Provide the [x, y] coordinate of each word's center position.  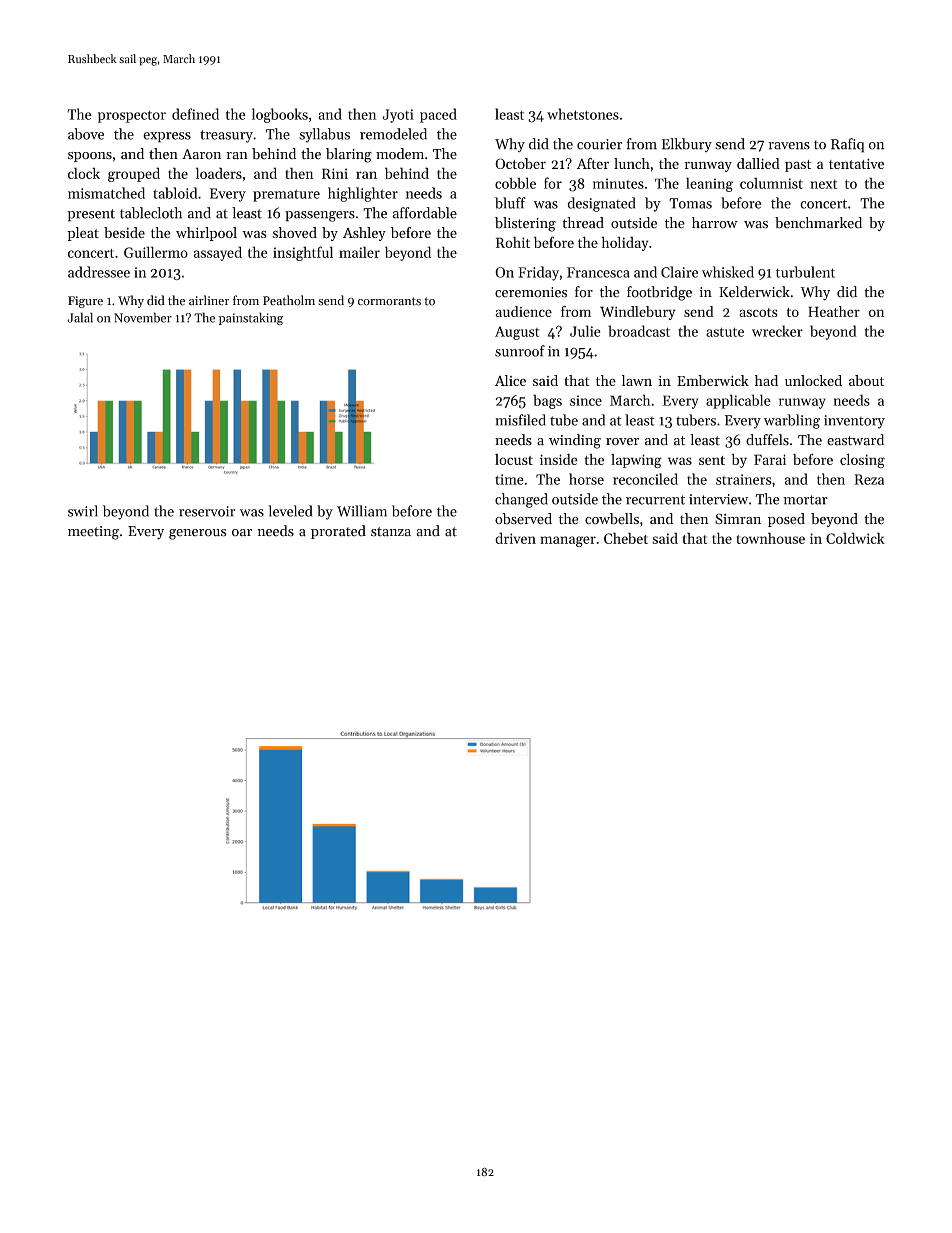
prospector [132, 116]
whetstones [583, 114]
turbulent [805, 272]
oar [242, 533]
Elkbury [687, 145]
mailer [359, 252]
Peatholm [289, 300]
